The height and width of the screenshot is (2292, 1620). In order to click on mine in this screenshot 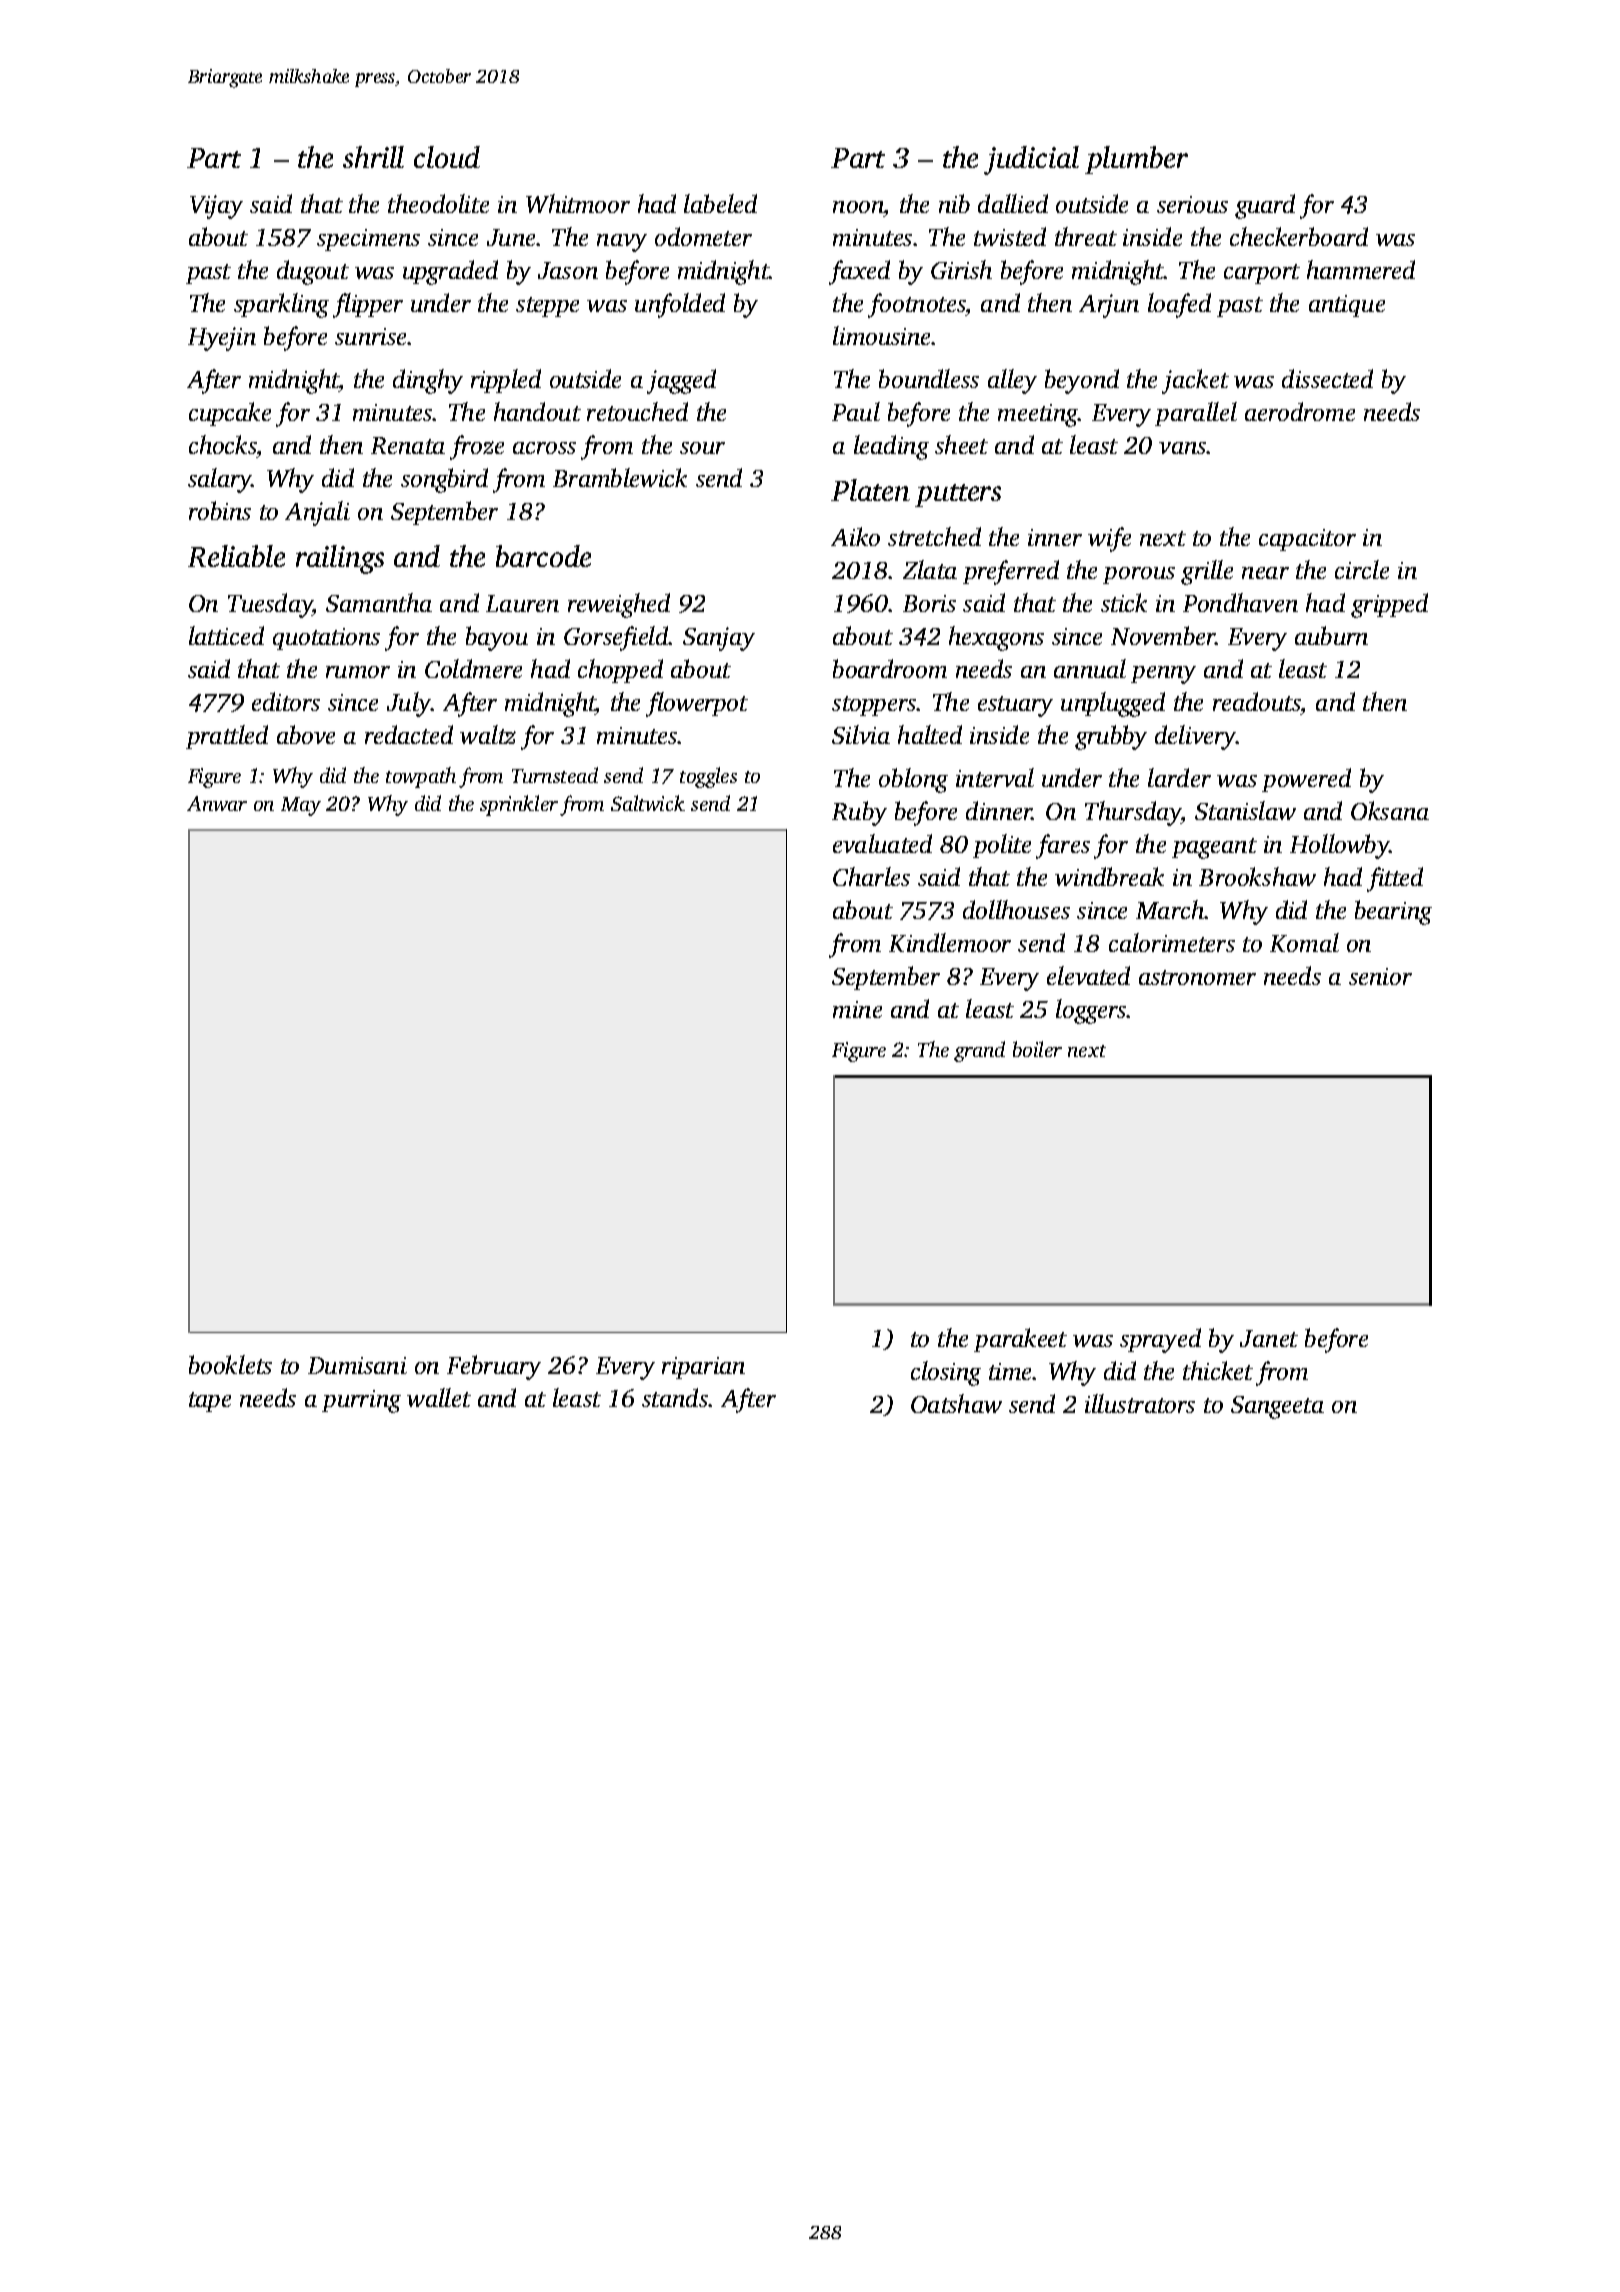, I will do `click(857, 1009)`.
